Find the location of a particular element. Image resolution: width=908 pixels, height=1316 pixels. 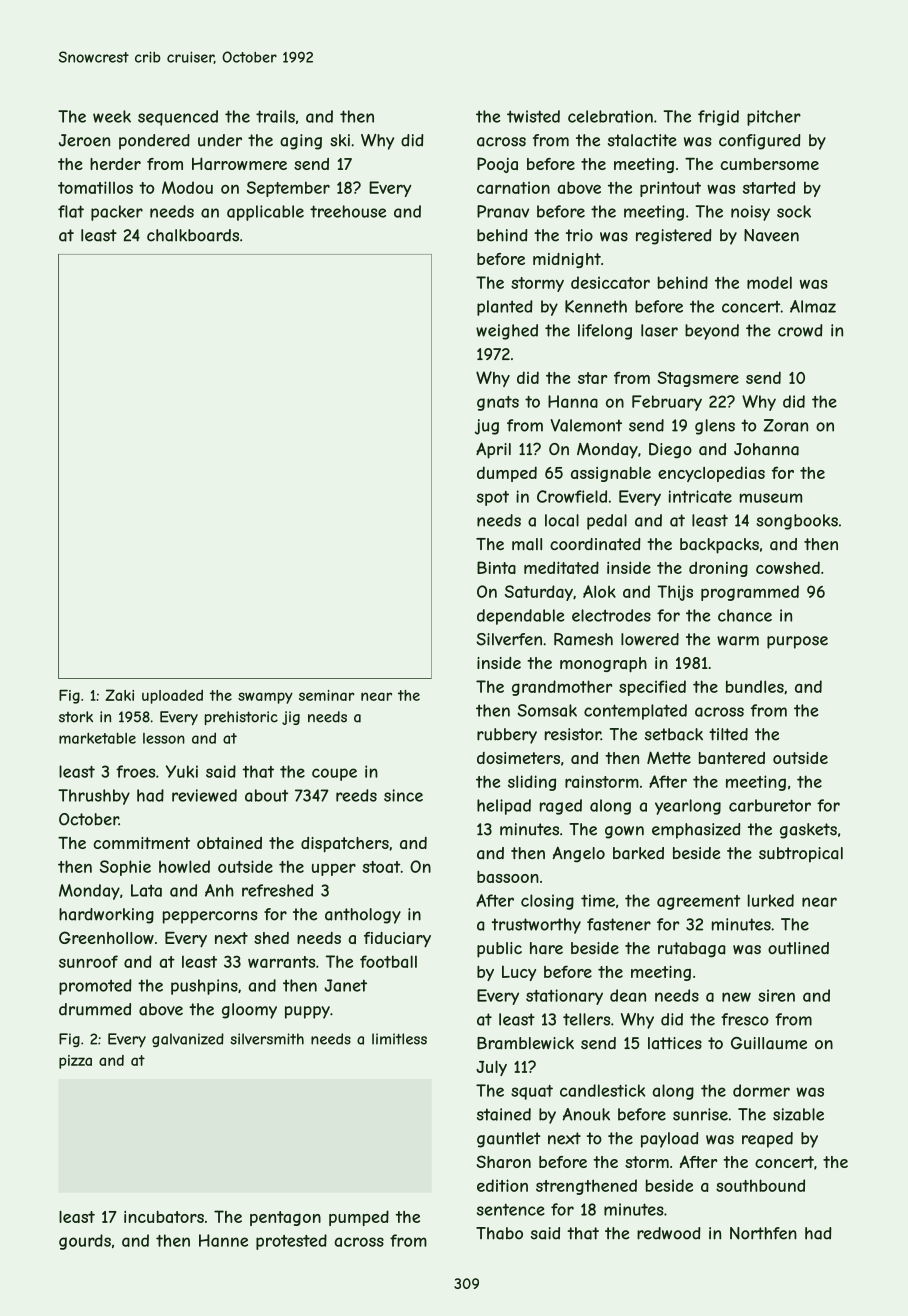

pitcher is located at coordinates (774, 118).
